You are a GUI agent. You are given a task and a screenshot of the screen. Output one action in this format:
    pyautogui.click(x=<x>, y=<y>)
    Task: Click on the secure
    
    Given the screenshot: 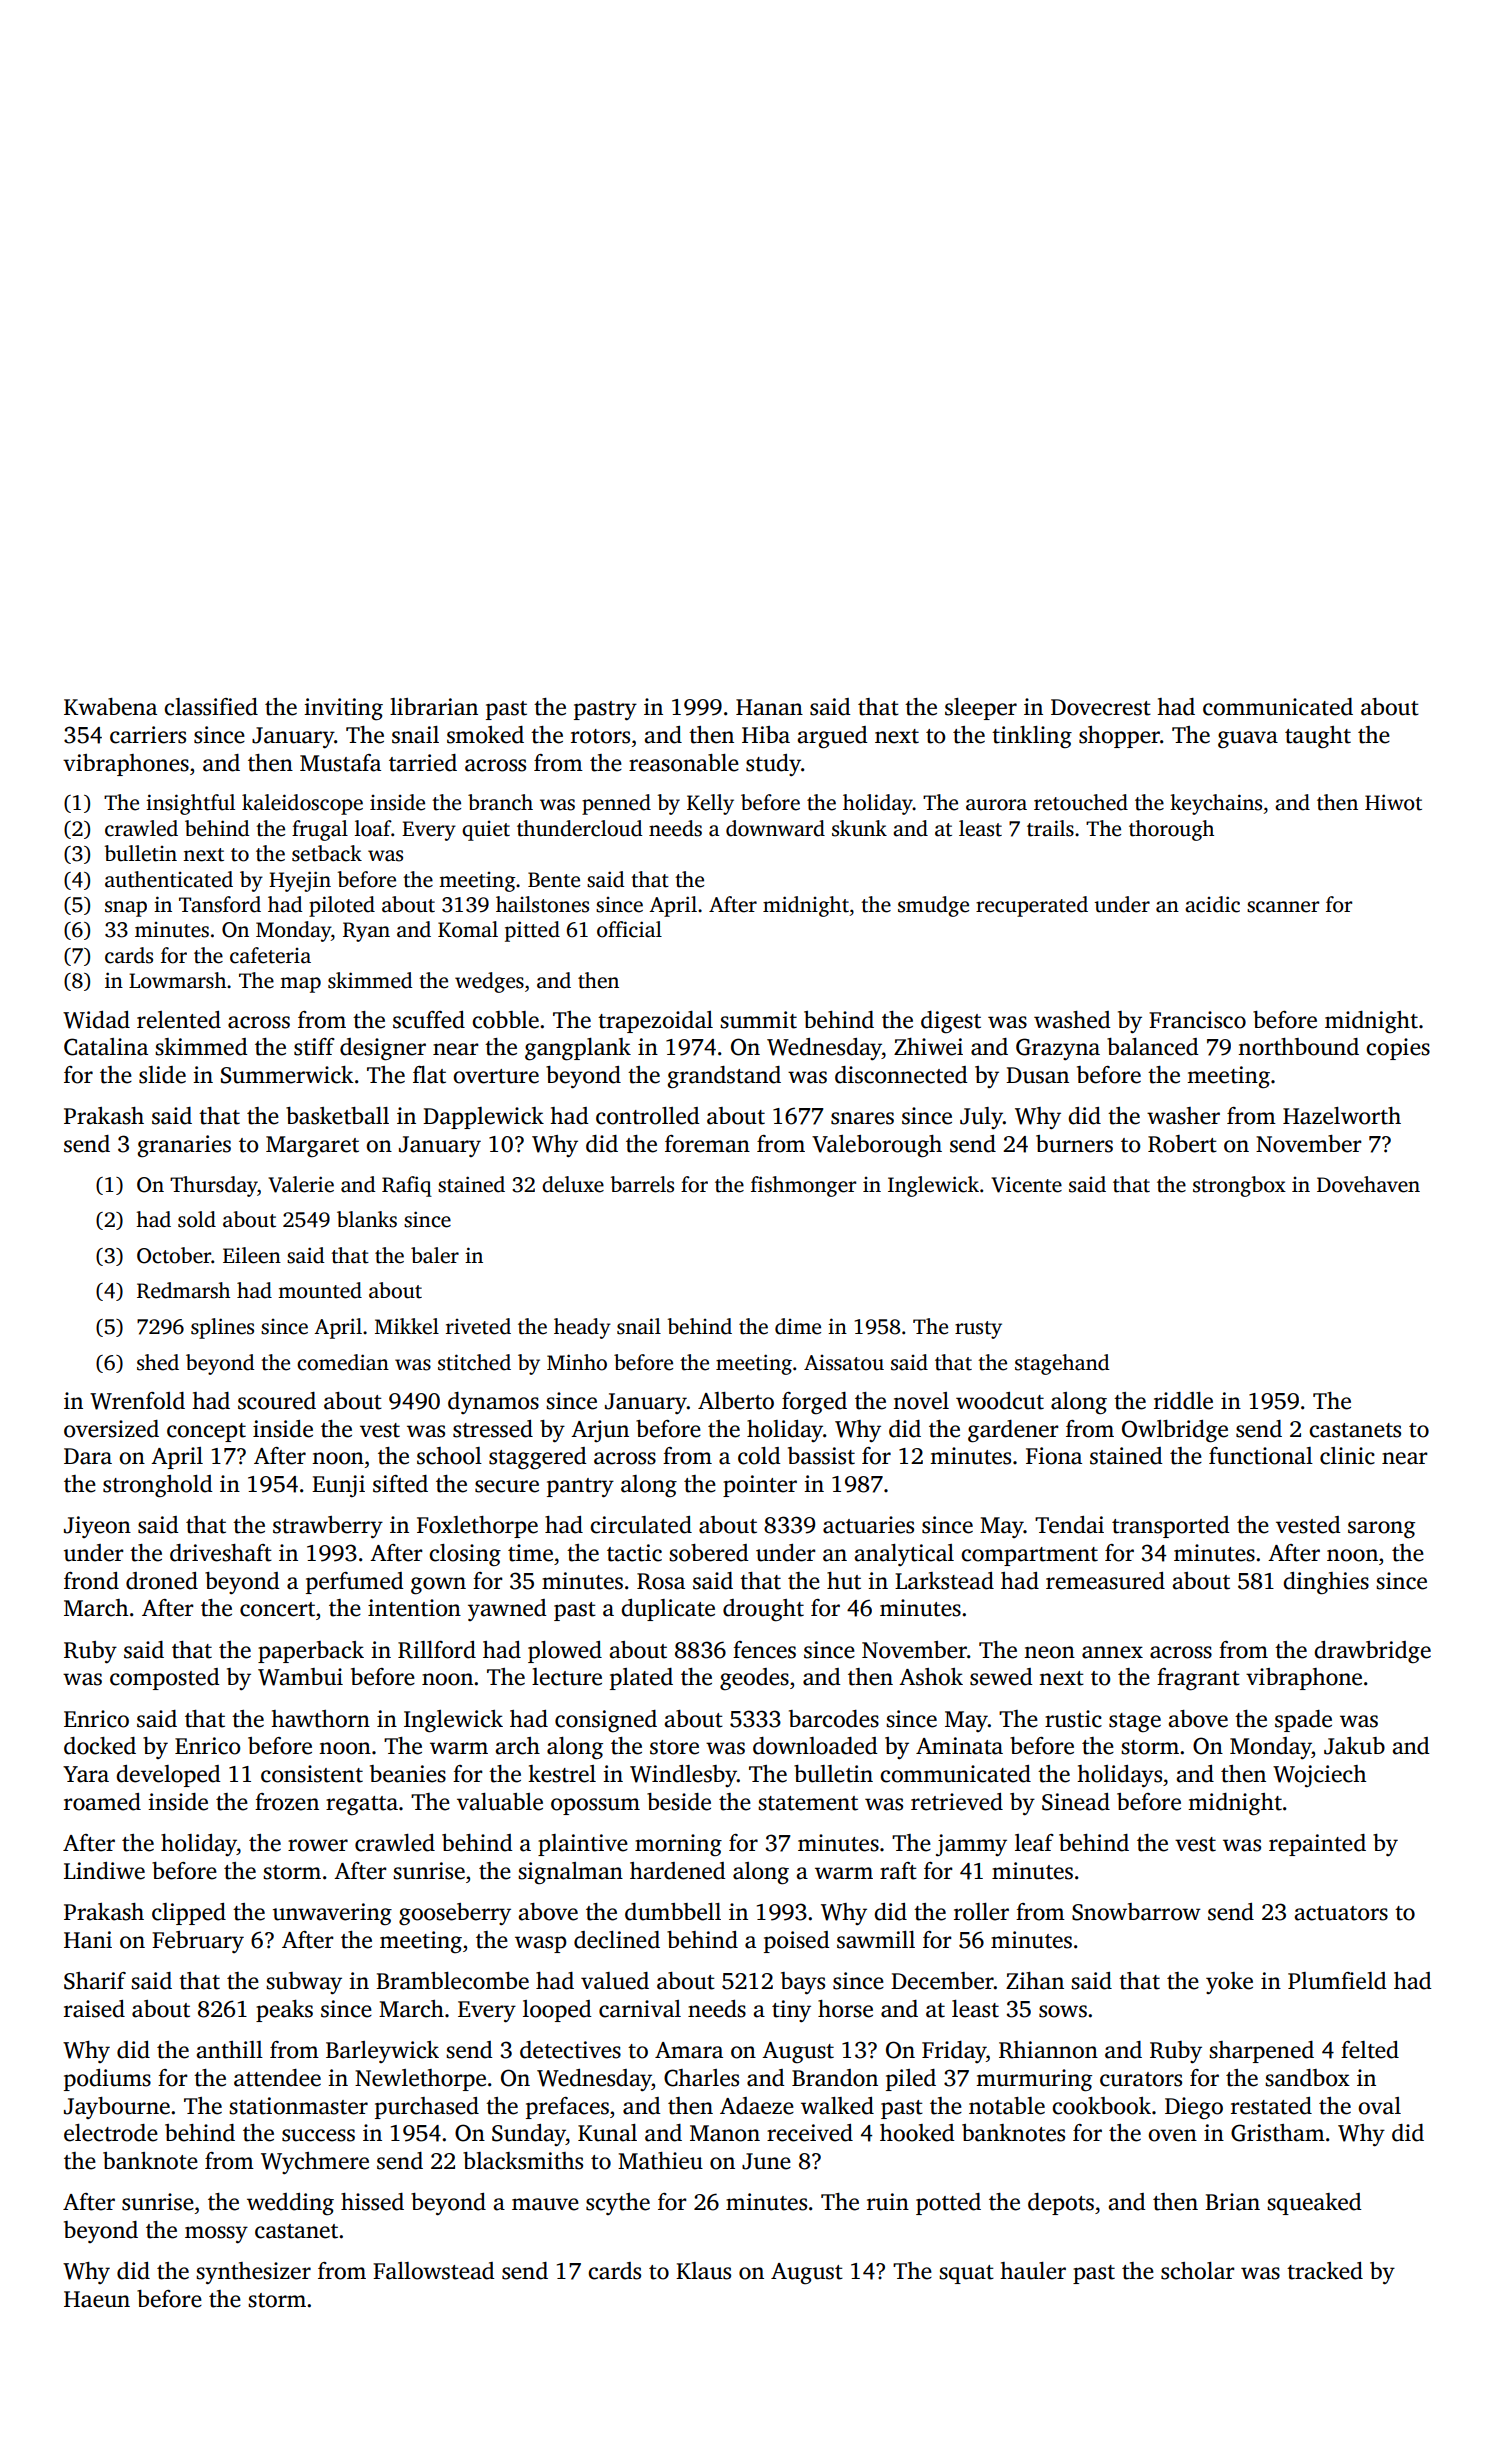 What is the action you would take?
    pyautogui.click(x=507, y=1486)
